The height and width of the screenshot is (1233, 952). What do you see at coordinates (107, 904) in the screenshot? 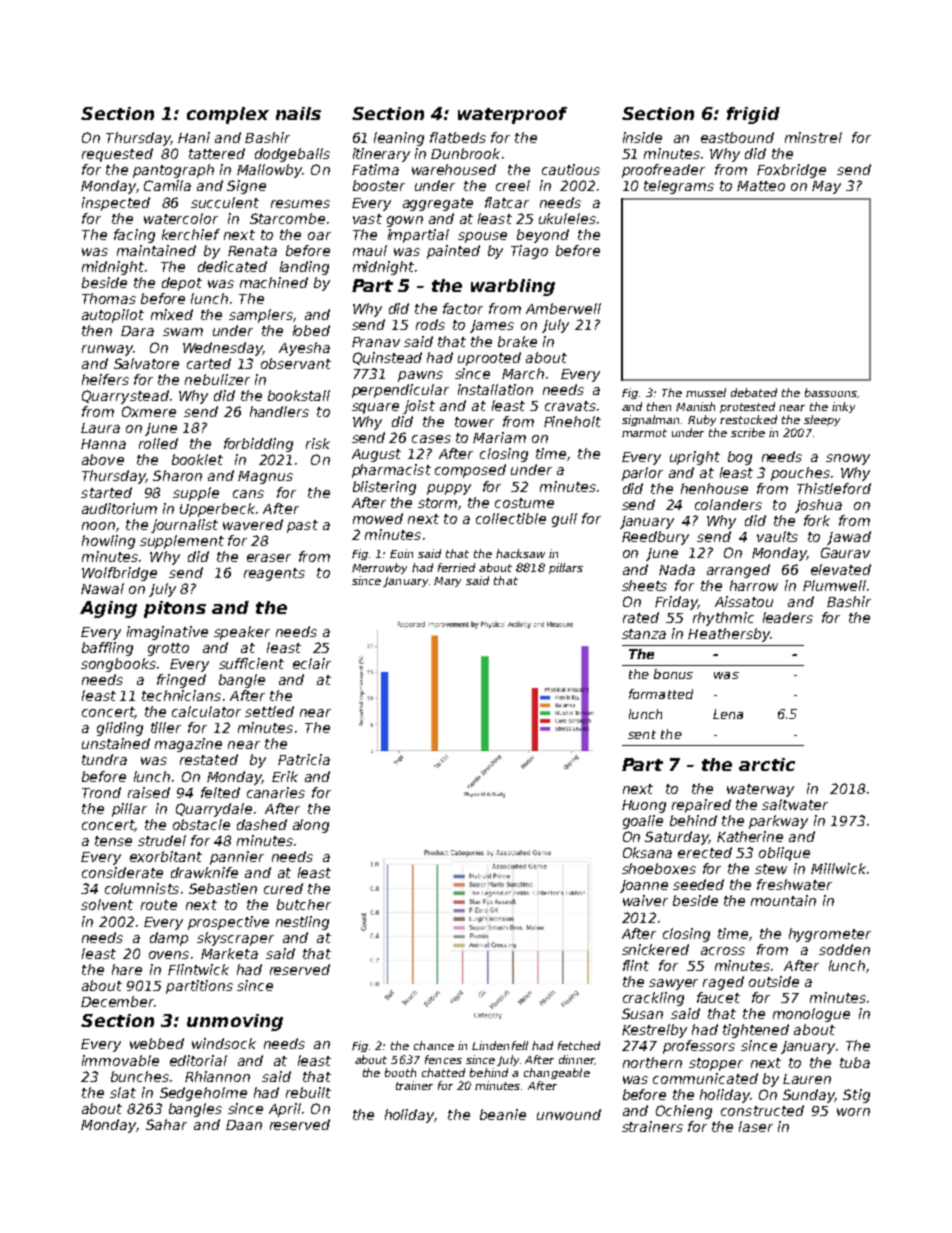
I see `solvent` at bounding box center [107, 904].
